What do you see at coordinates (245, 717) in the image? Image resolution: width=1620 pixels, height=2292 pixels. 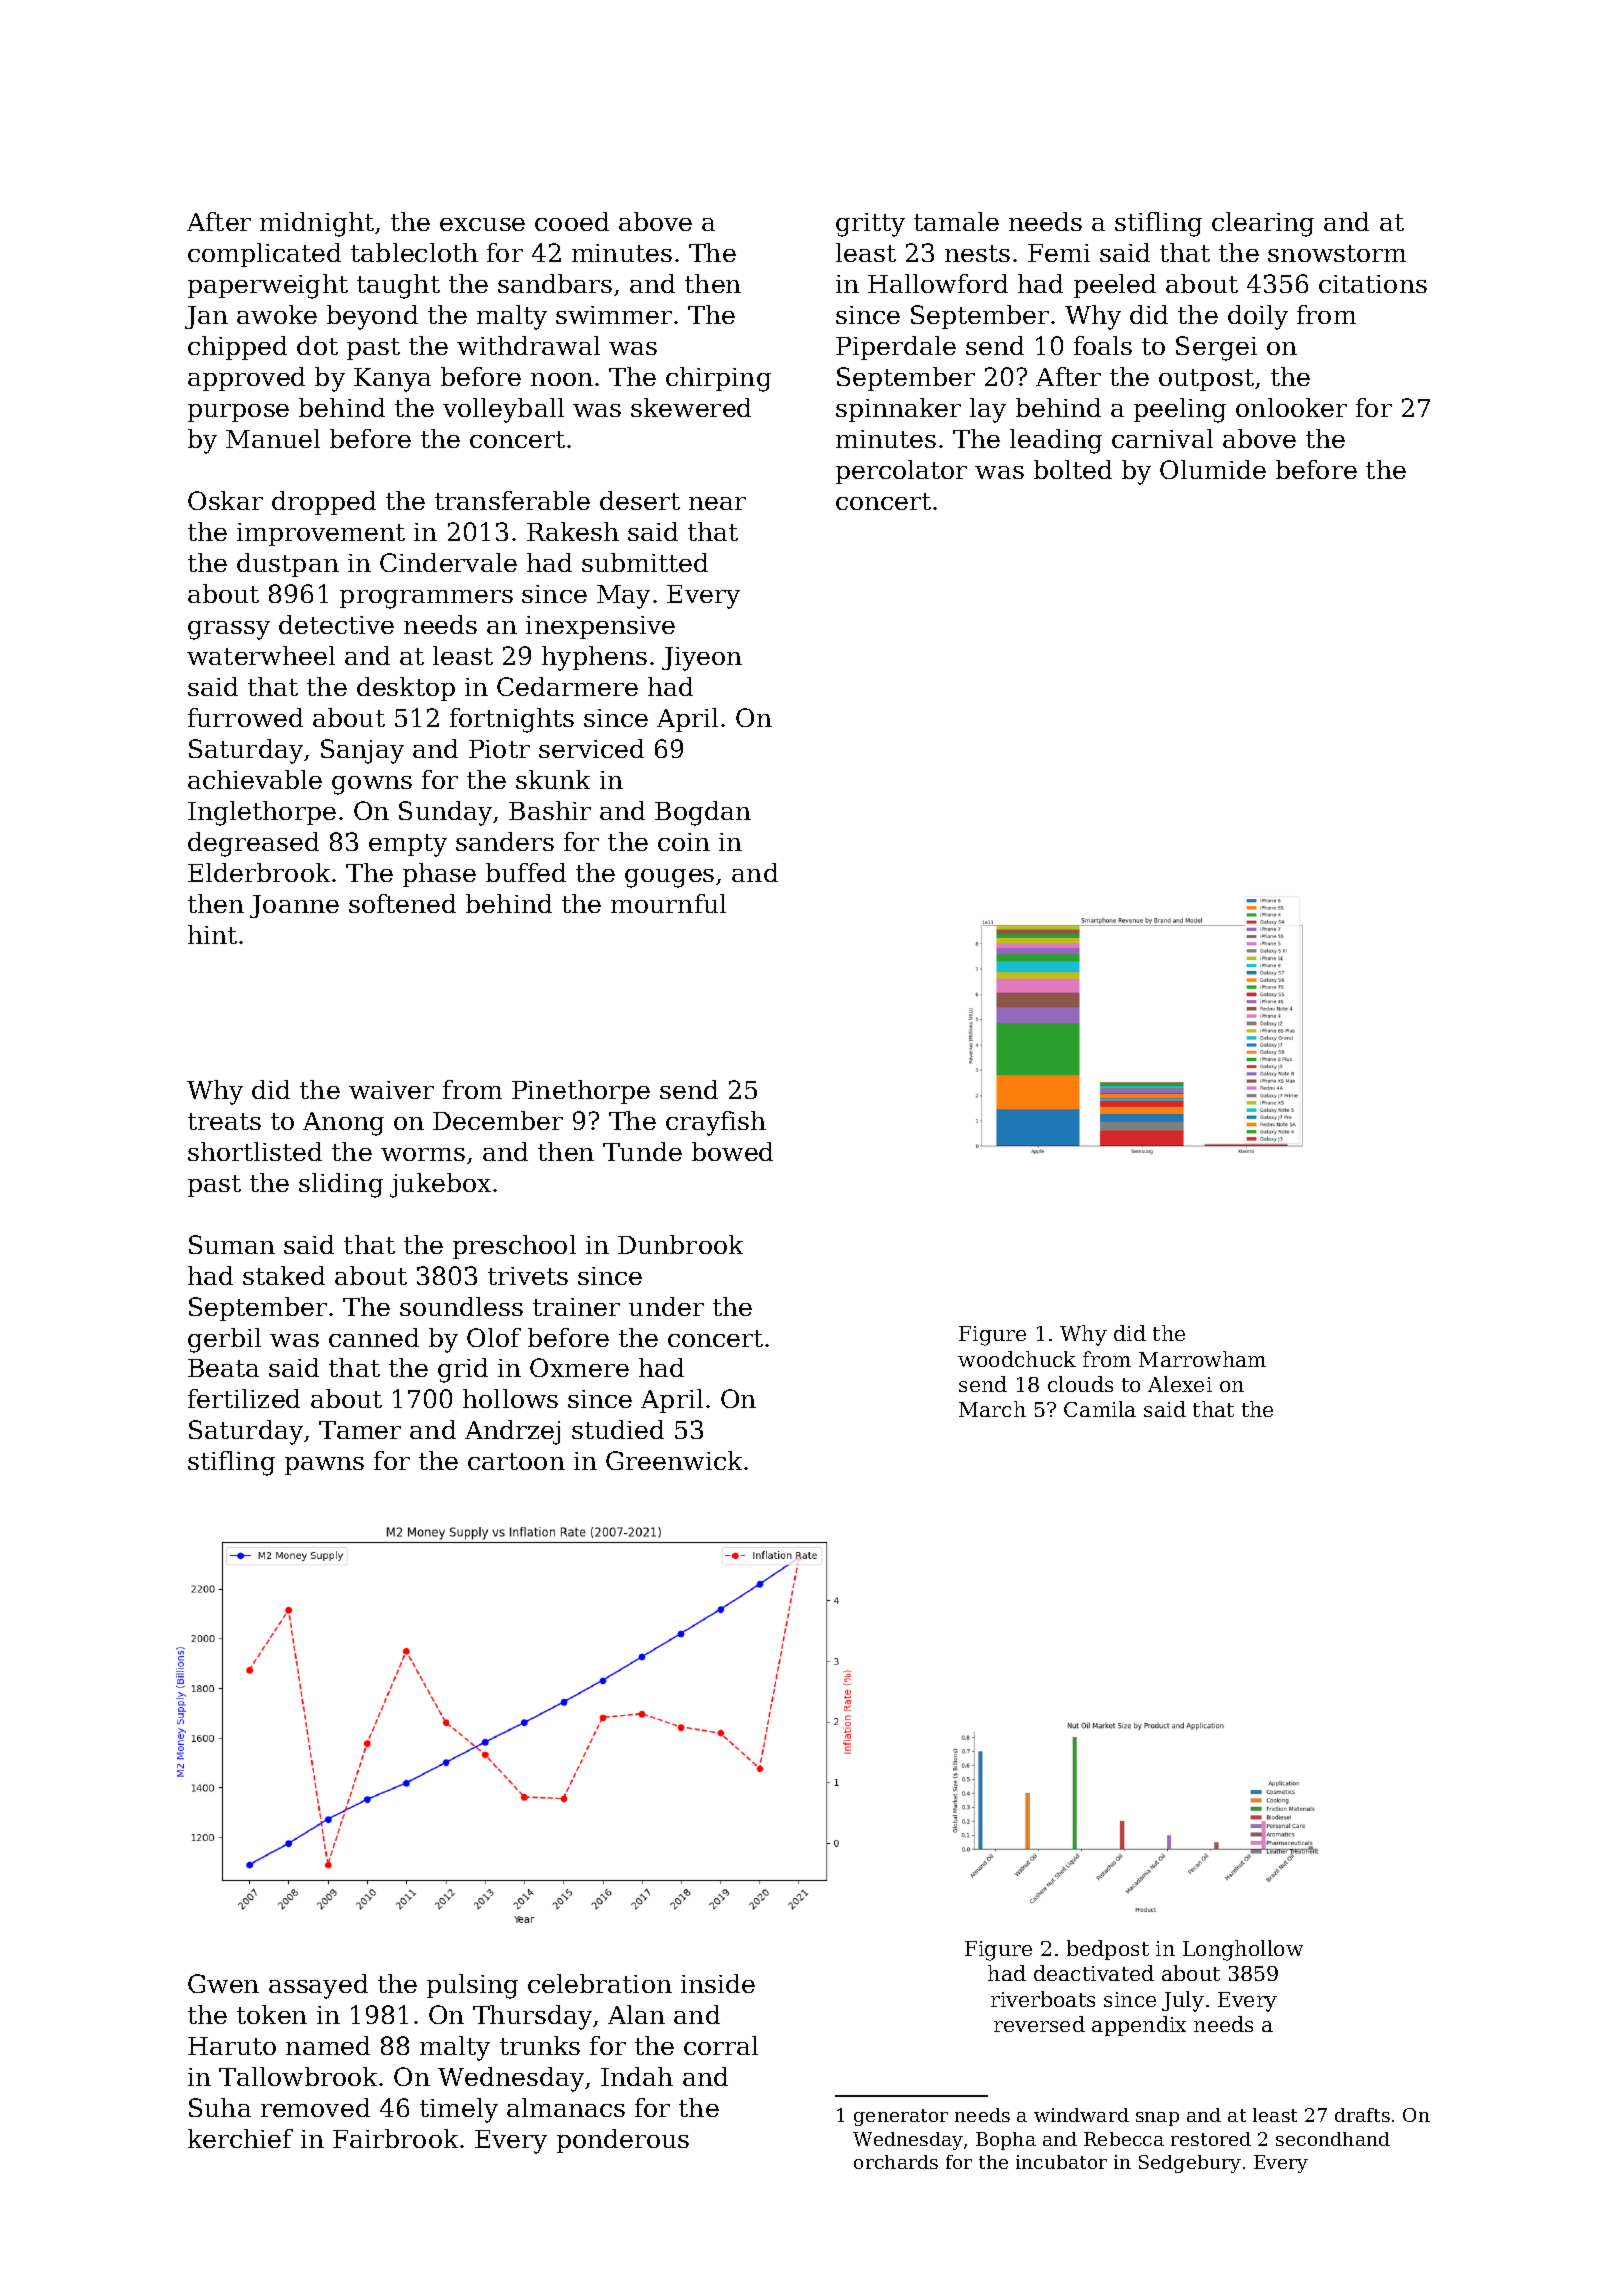 I see `furrowed` at bounding box center [245, 717].
